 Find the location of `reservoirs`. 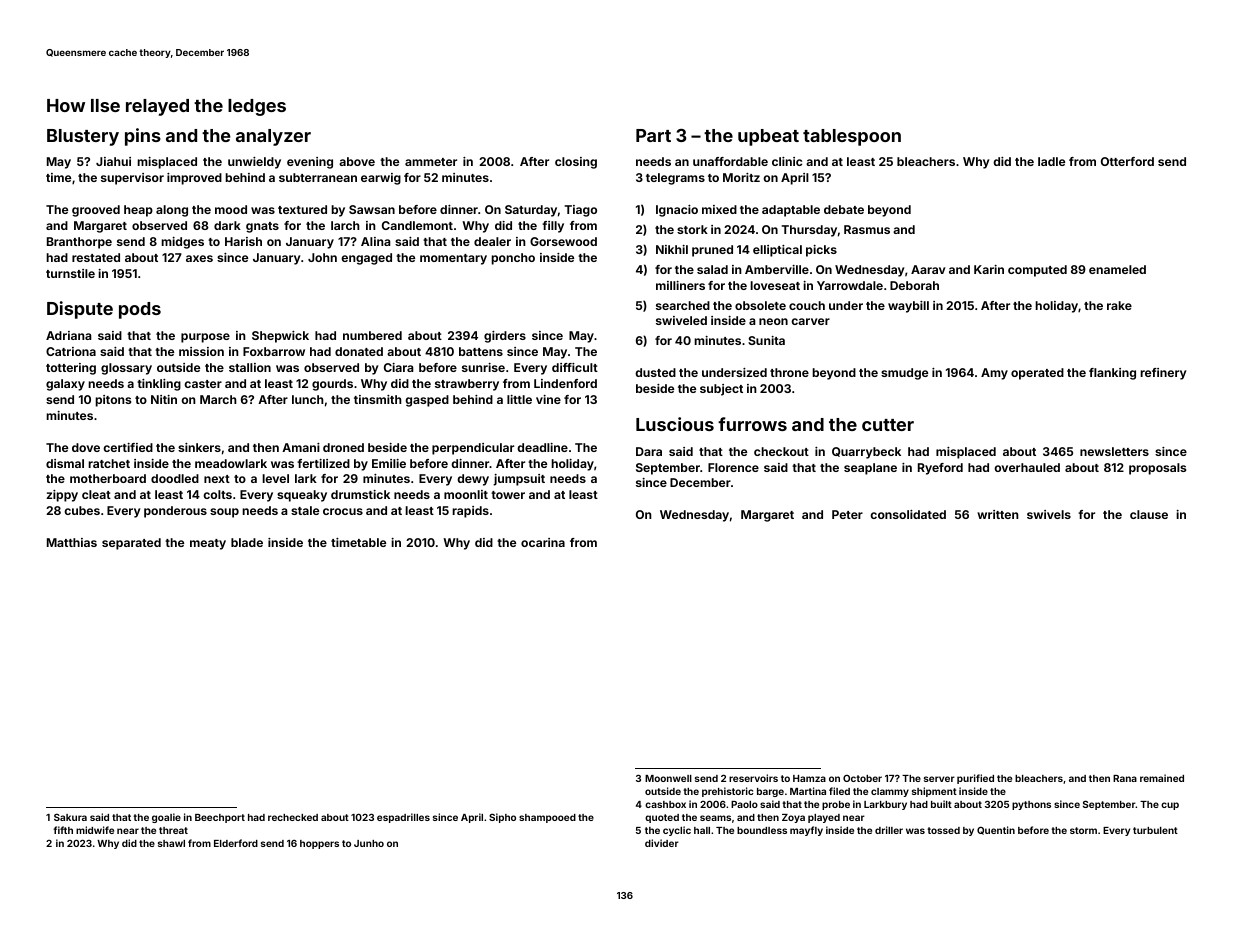

reservoirs is located at coordinates (753, 778).
